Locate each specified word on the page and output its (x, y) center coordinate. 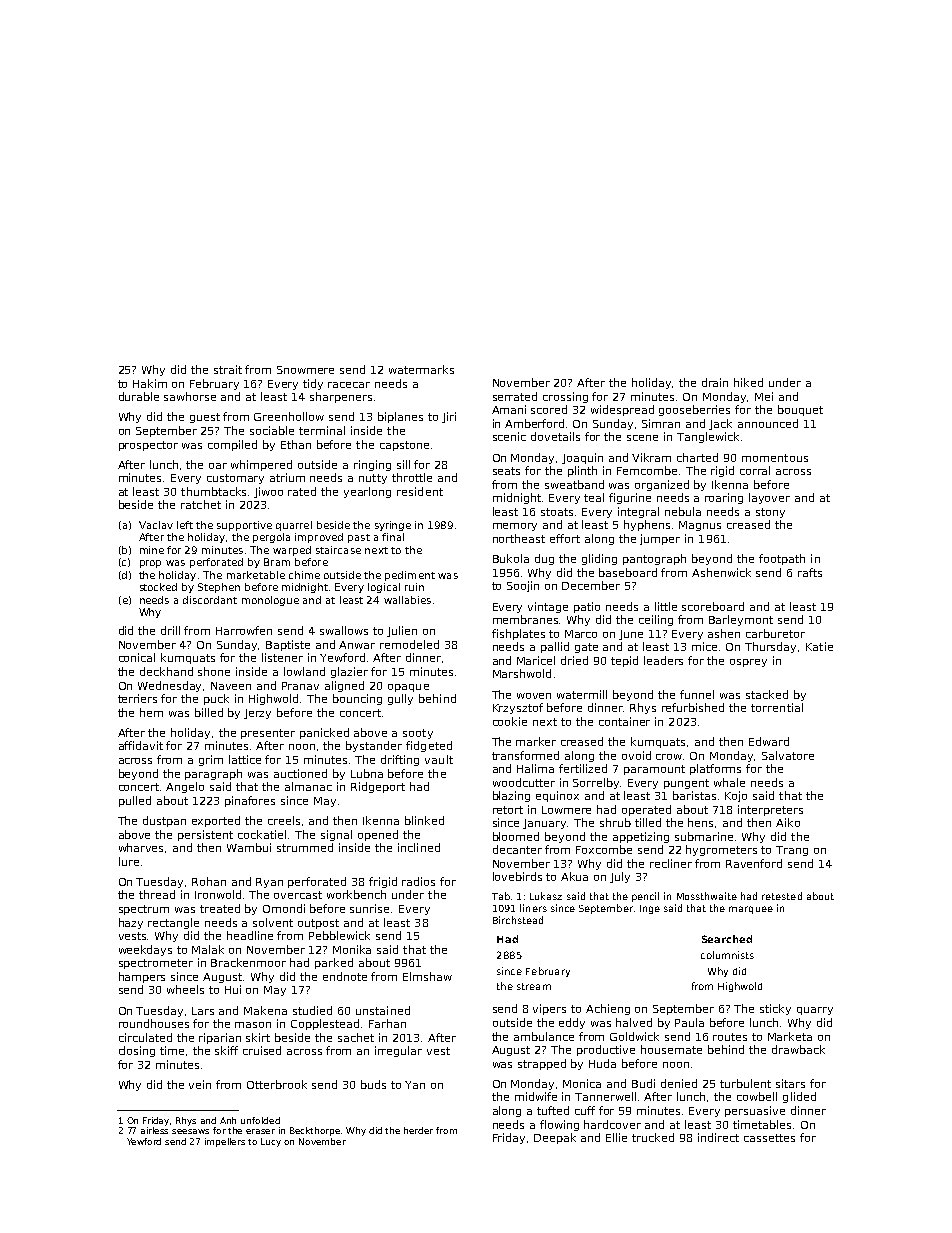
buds (373, 1084)
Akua (574, 876)
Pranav (300, 686)
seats (506, 471)
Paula (689, 1022)
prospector (148, 446)
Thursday (770, 647)
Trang (792, 851)
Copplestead (325, 1024)
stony (770, 513)
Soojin (523, 586)
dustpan (164, 821)
